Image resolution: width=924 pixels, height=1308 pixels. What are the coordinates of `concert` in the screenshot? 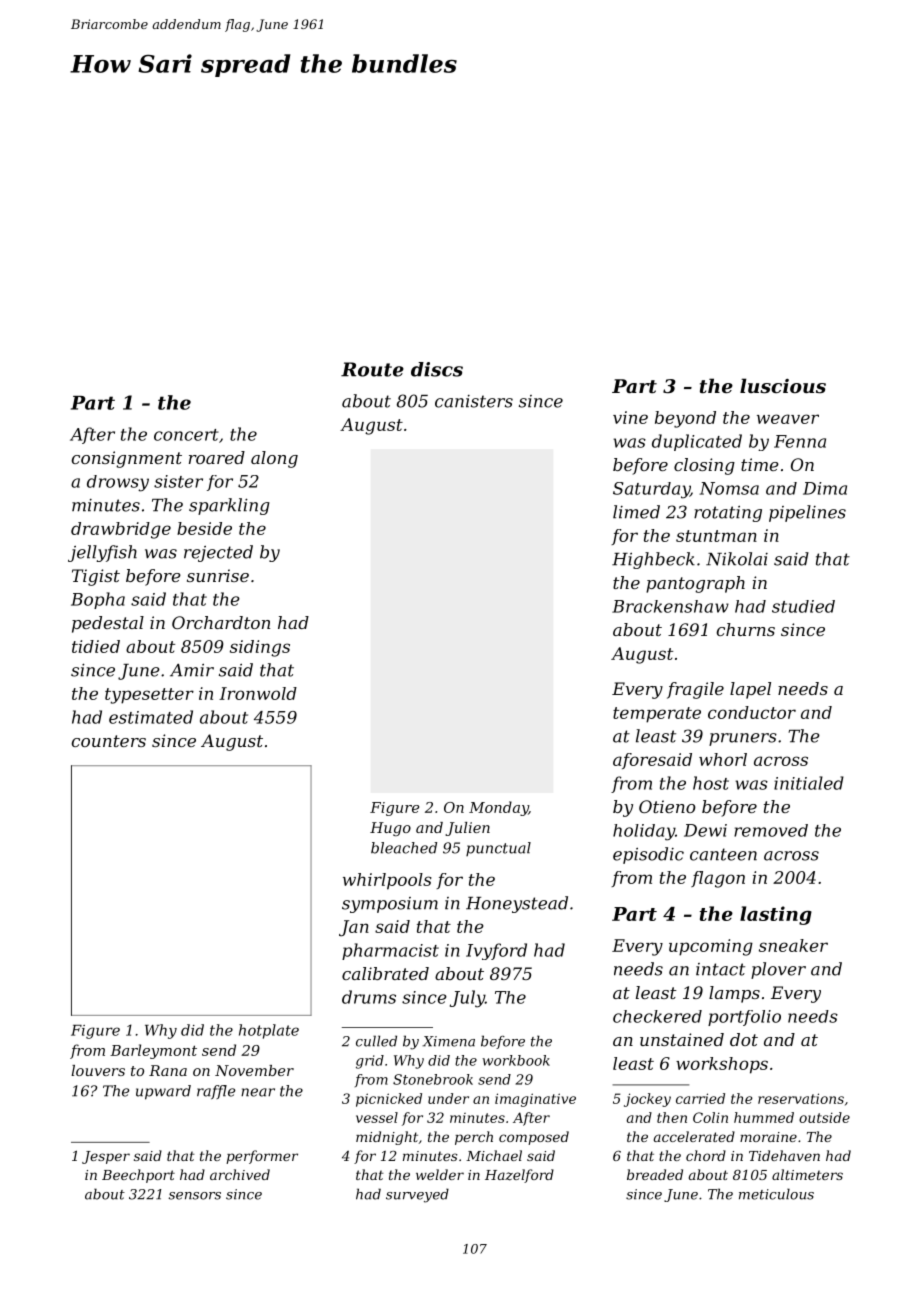 It's located at (186, 435).
